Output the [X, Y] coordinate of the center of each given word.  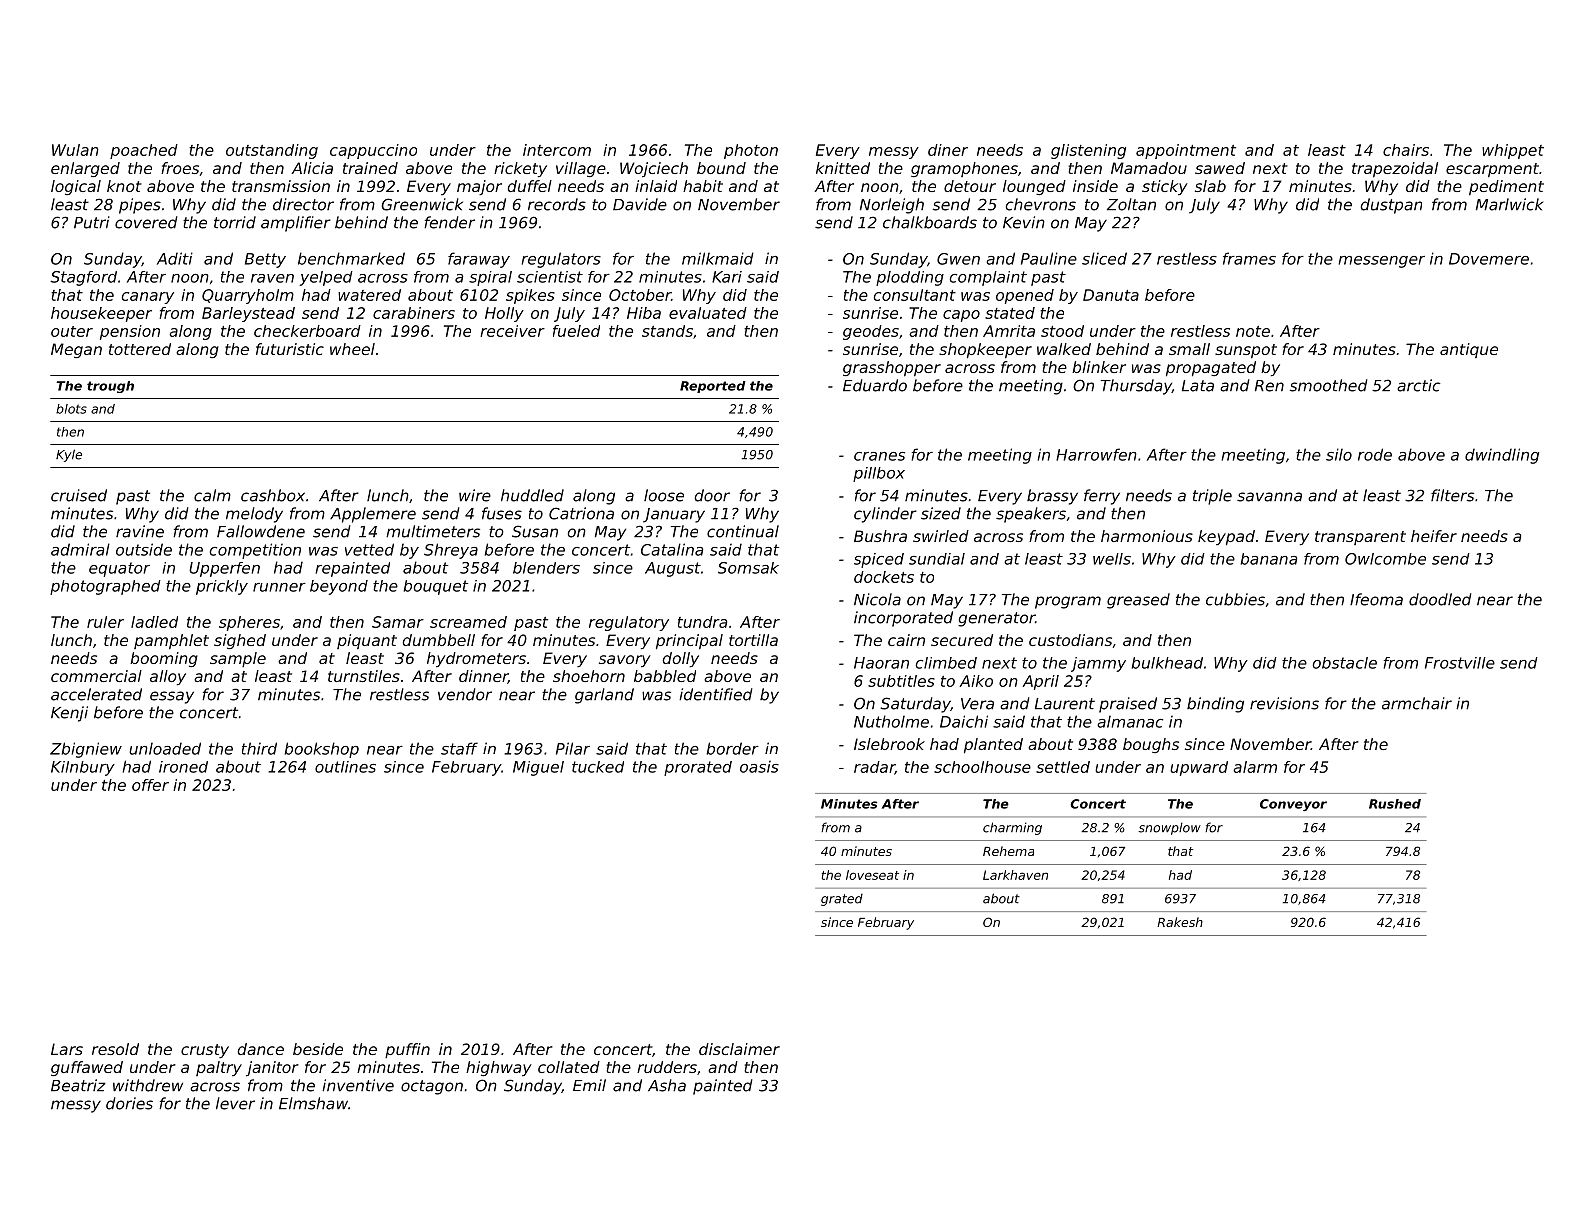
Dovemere [1489, 259]
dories [129, 1103]
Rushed [1395, 804]
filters [1452, 495]
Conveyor [1293, 805]
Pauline [1049, 258]
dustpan [1391, 206]
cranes [879, 456]
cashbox [273, 495]
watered [369, 295]
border [733, 748]
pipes [140, 206]
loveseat [872, 875]
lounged [1034, 187]
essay [172, 697]
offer [150, 785]
